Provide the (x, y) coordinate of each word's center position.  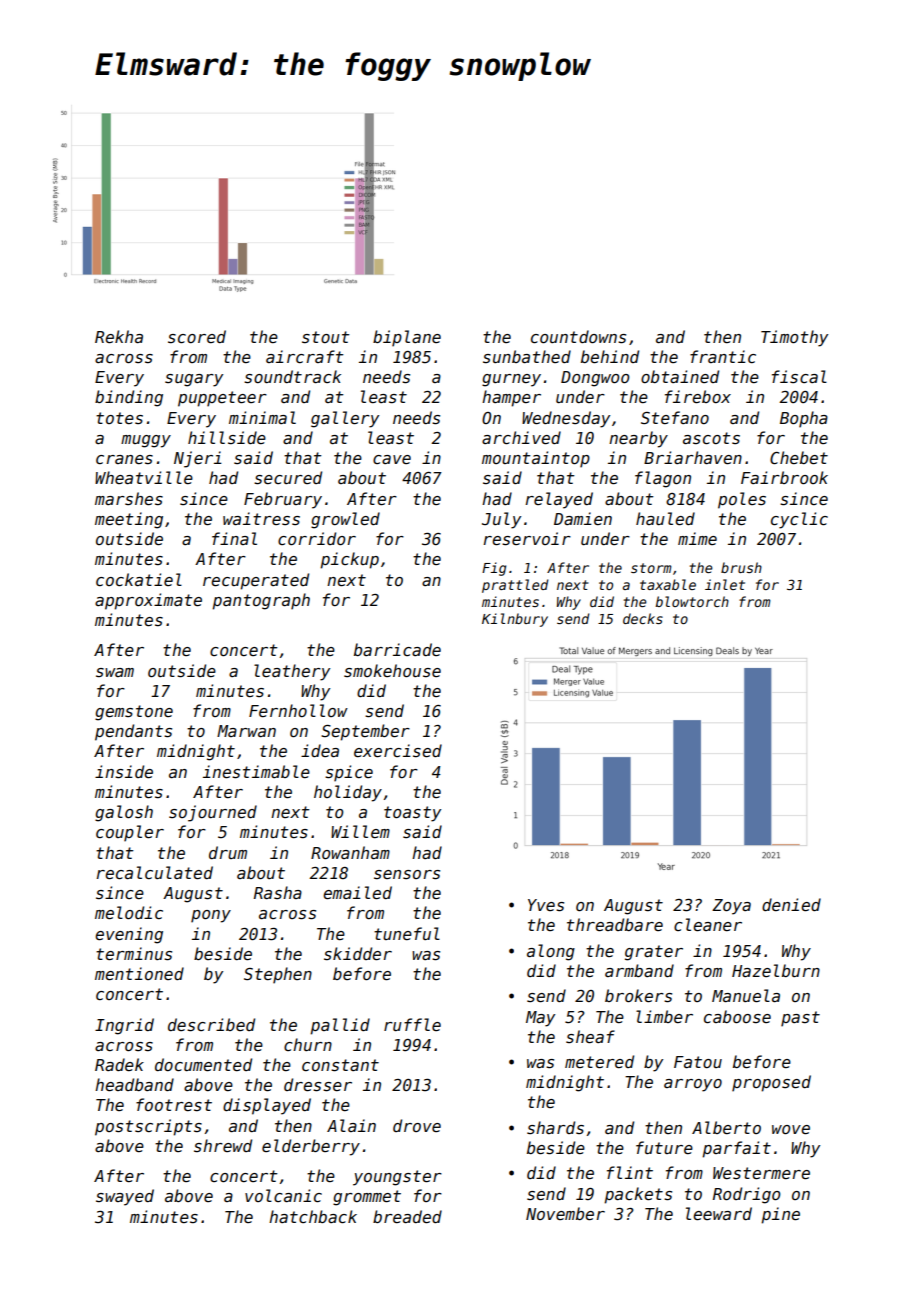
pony (211, 916)
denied (791, 905)
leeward (719, 1213)
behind (610, 356)
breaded (407, 1217)
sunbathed (527, 356)
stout (326, 337)
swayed (125, 1197)
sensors (407, 875)
